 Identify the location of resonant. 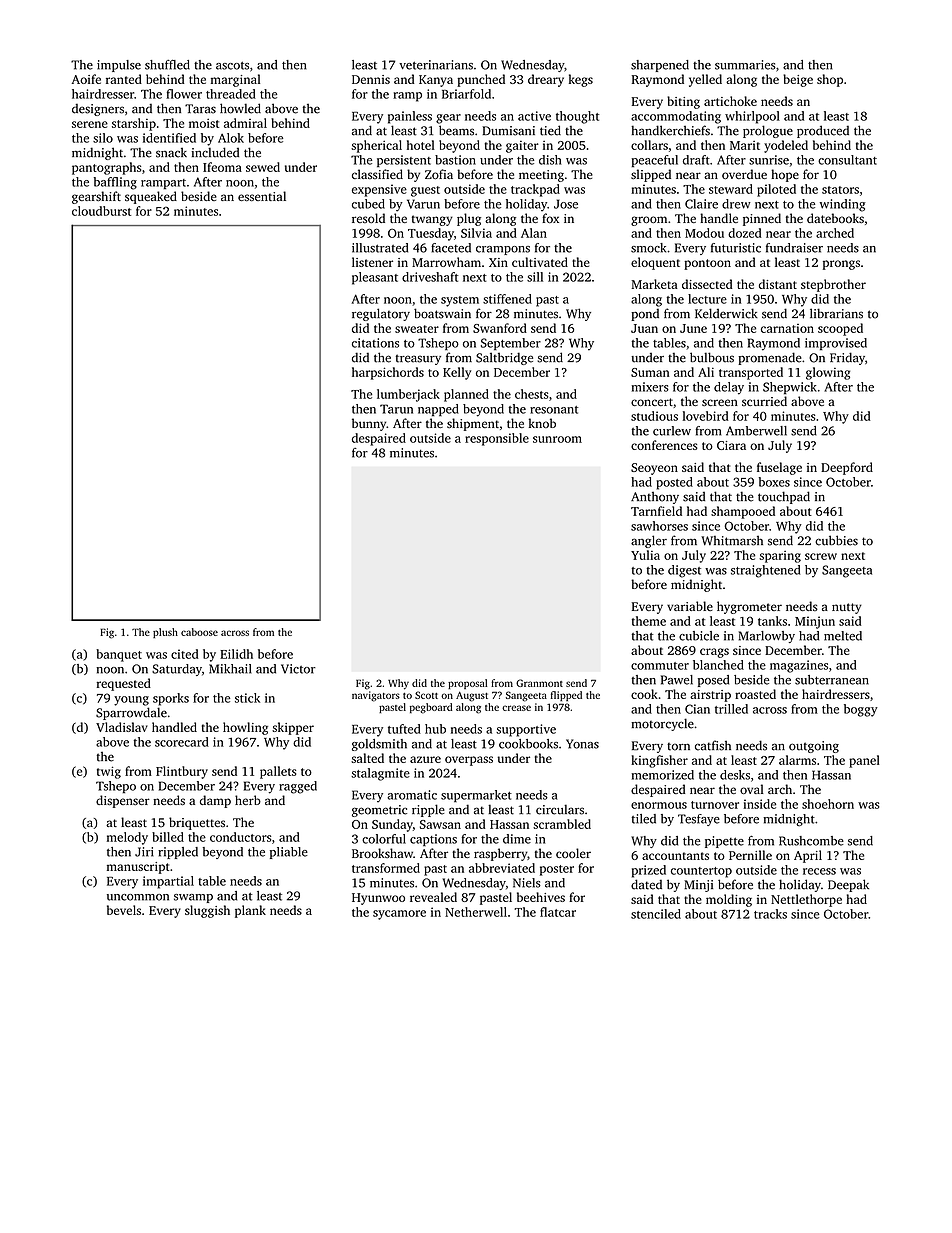
(554, 410).
